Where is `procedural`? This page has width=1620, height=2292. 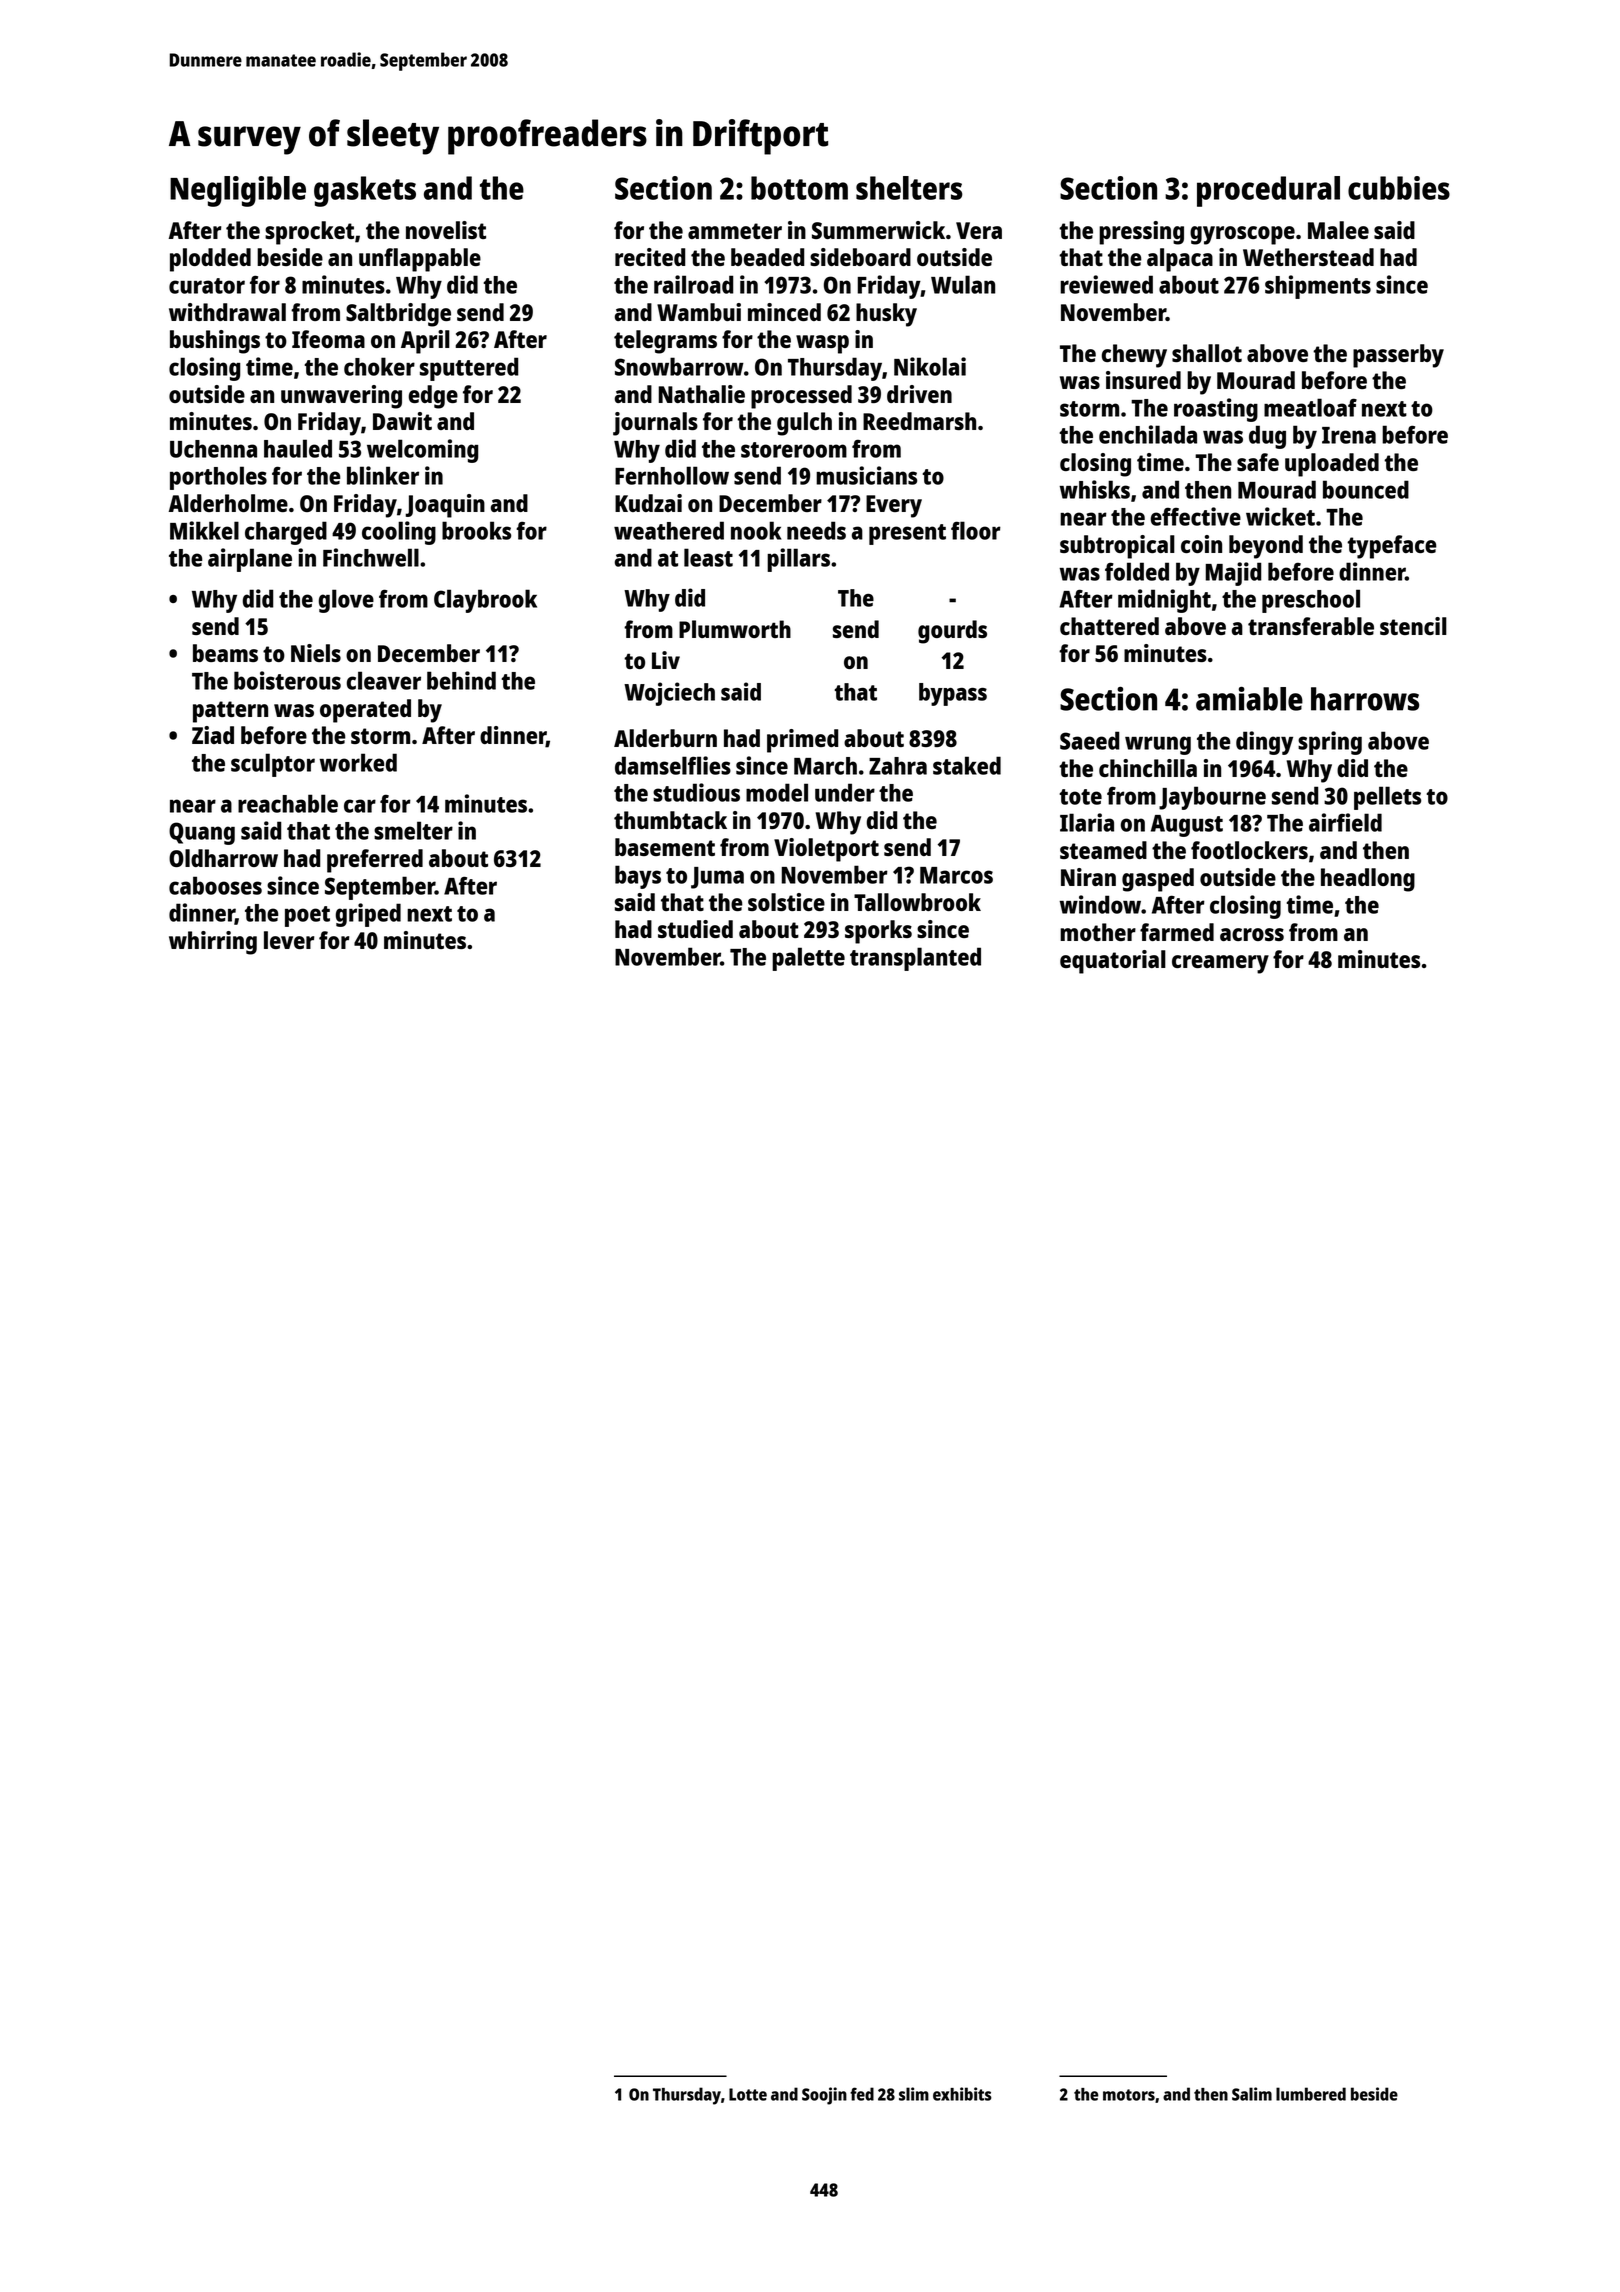 procedural is located at coordinates (1268, 191).
